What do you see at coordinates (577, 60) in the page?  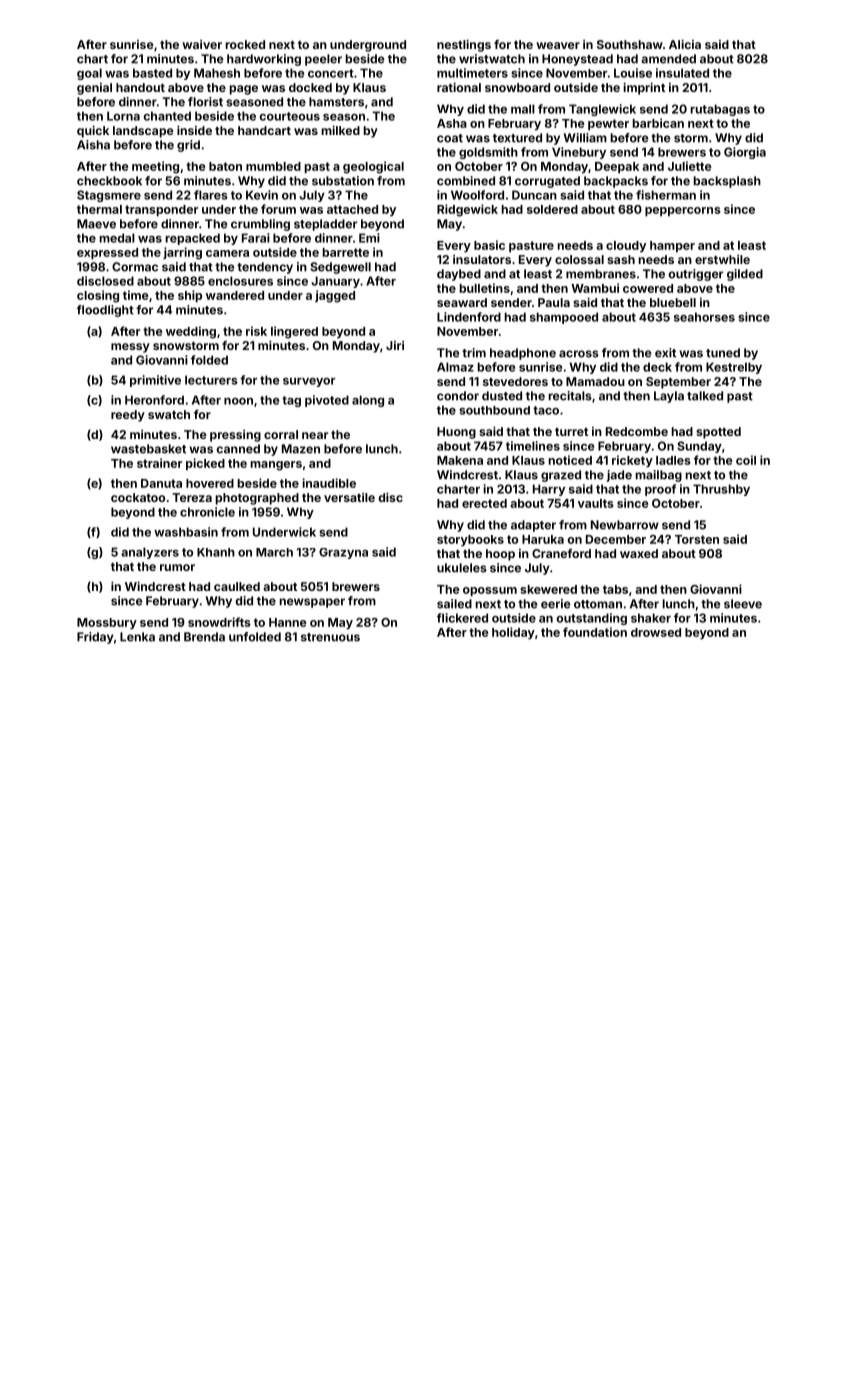 I see `Honeystead` at bounding box center [577, 60].
